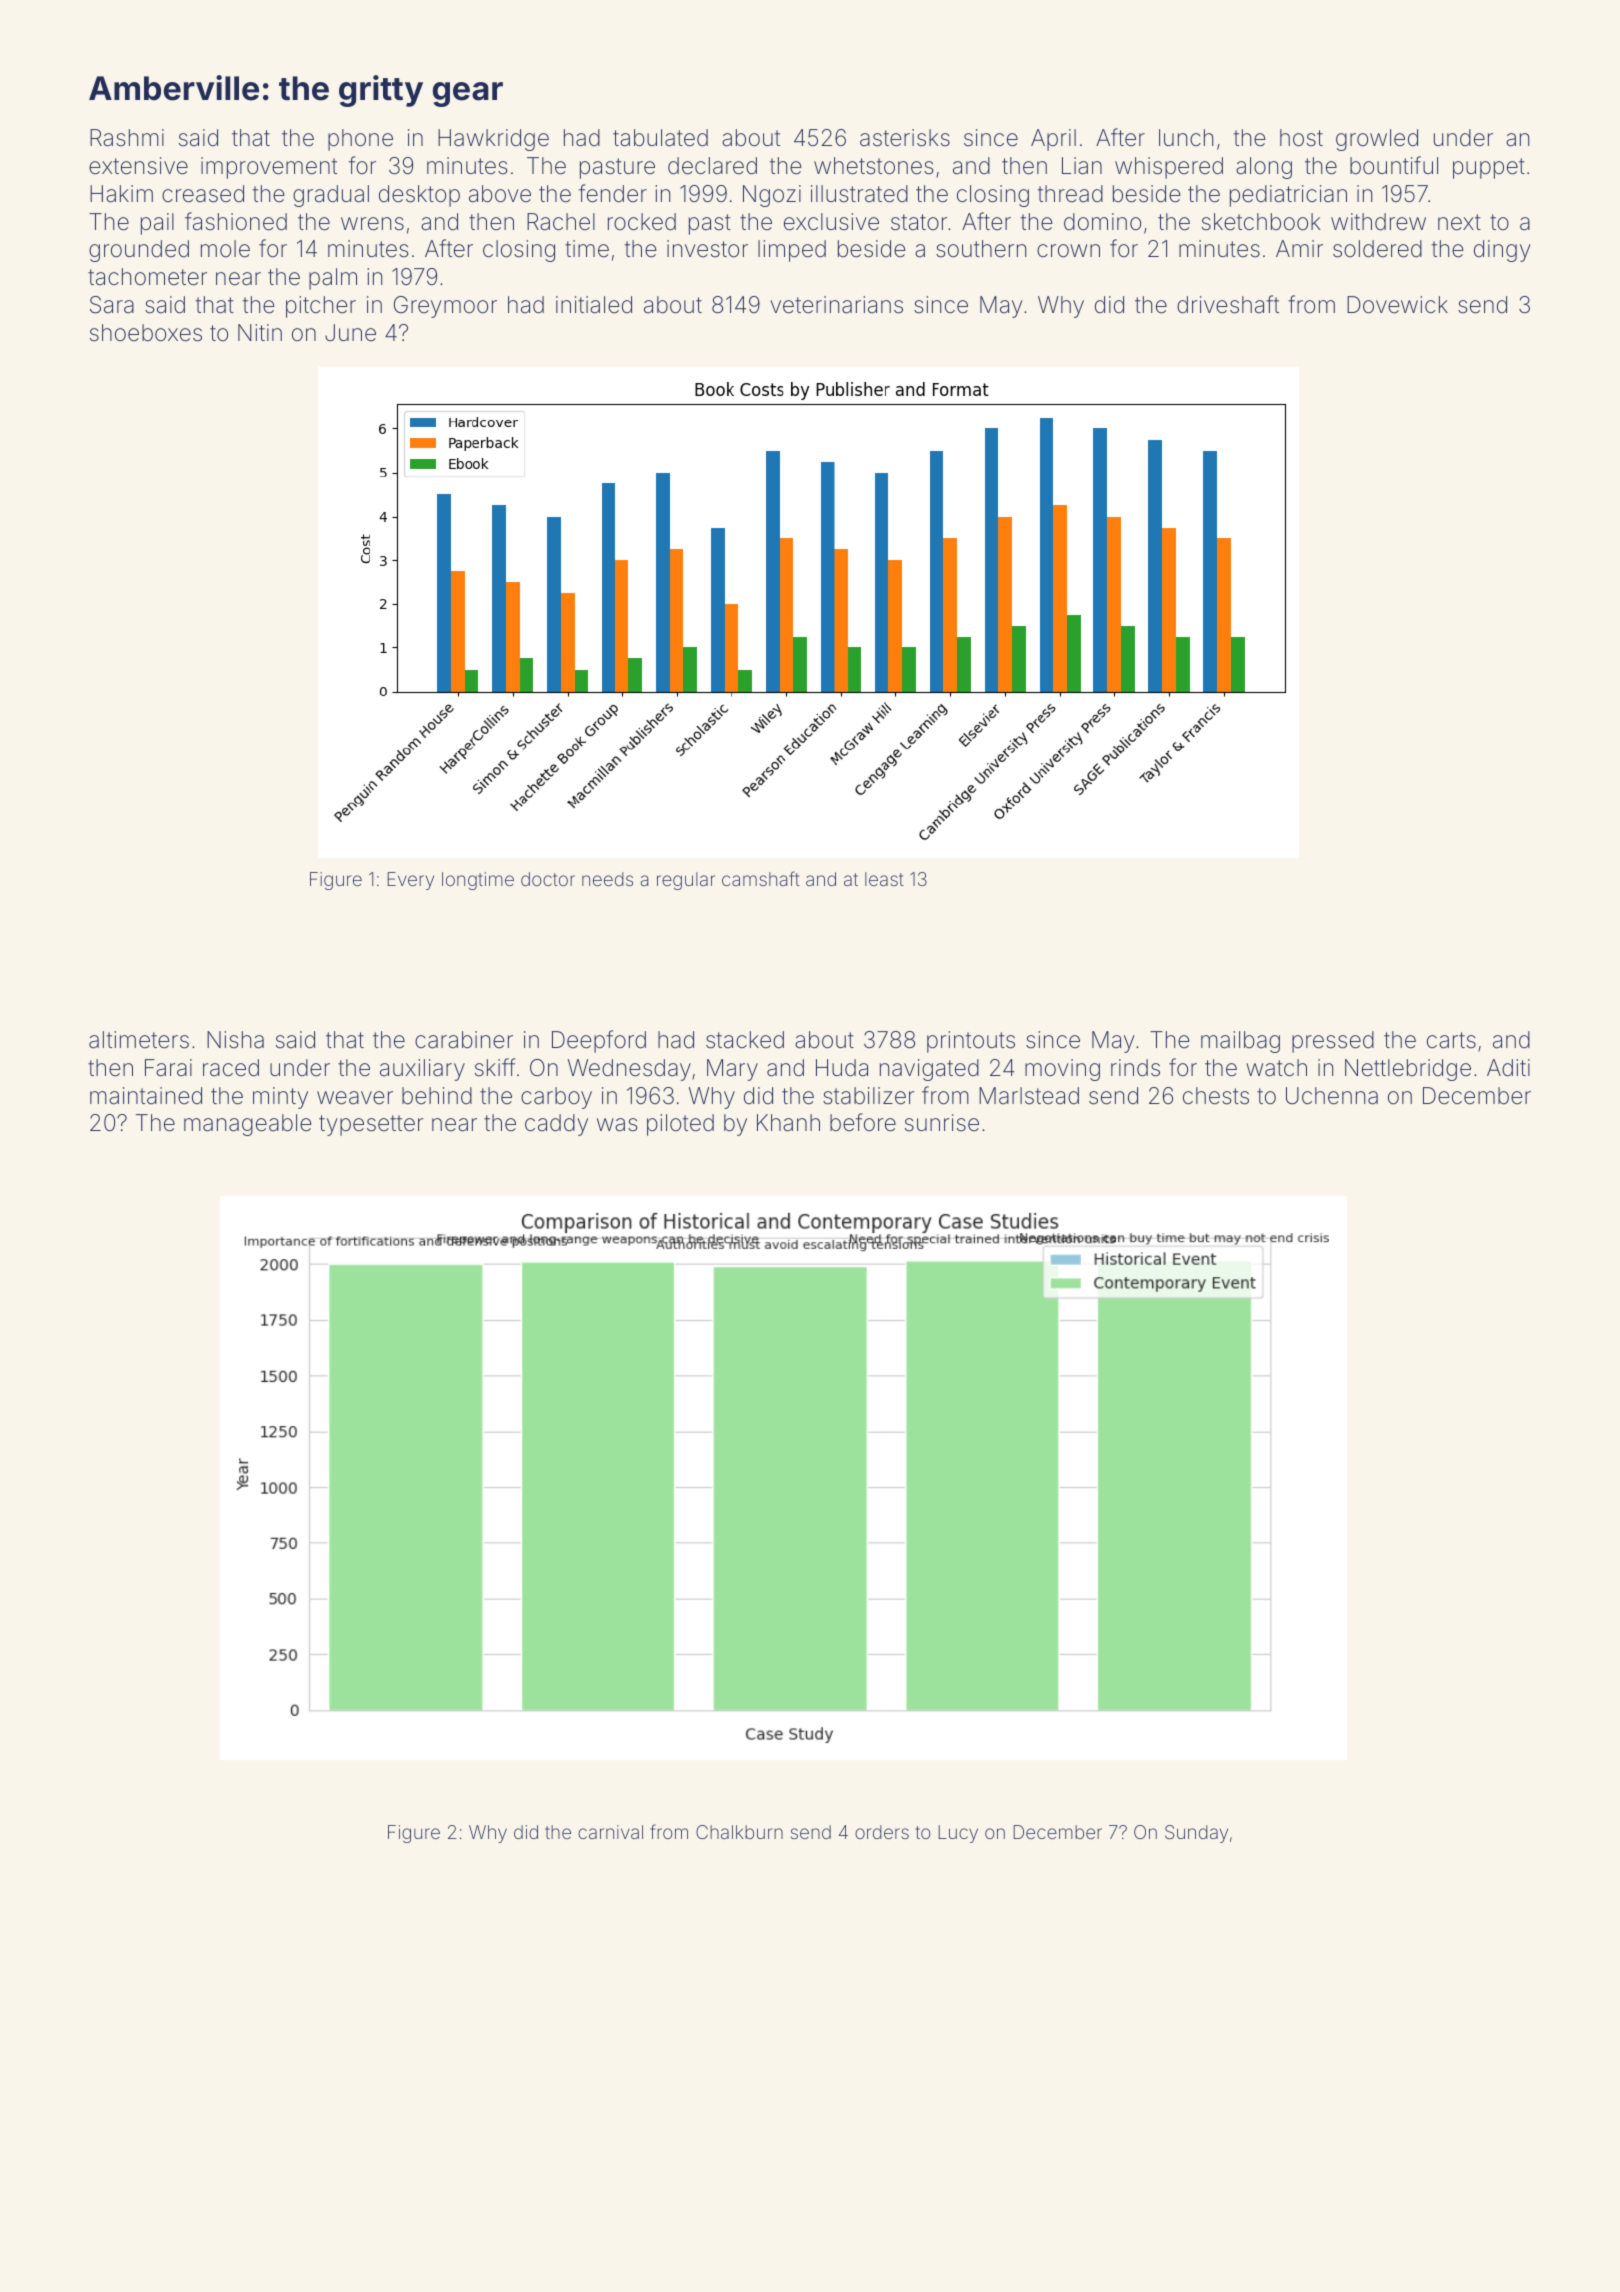 The width and height of the page is (1620, 2292). I want to click on Lian, so click(1082, 166).
